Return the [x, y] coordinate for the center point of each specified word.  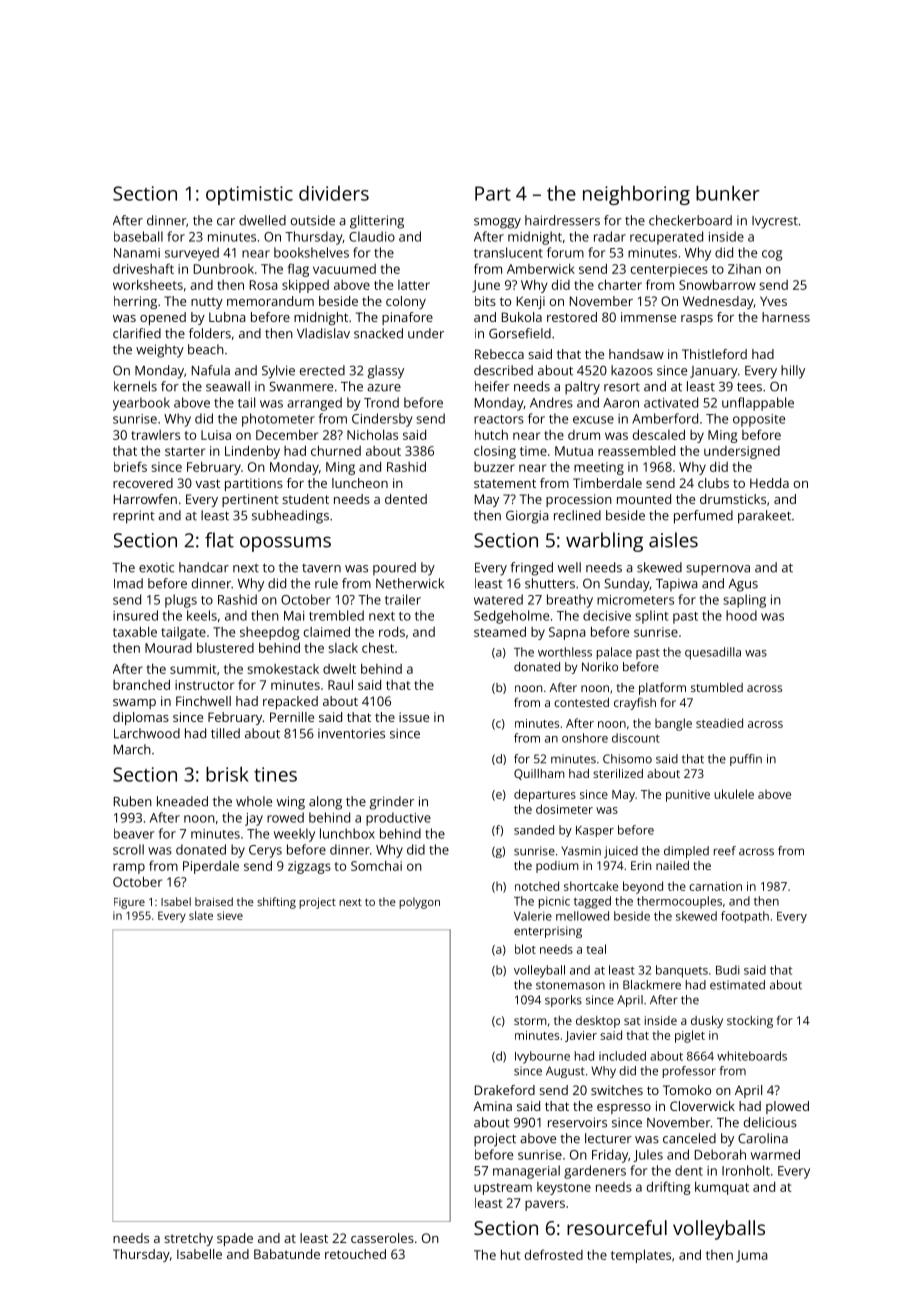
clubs [713, 483]
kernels [135, 386]
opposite [759, 420]
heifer [492, 386]
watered [498, 599]
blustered [225, 648]
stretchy [188, 1239]
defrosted [554, 1254]
